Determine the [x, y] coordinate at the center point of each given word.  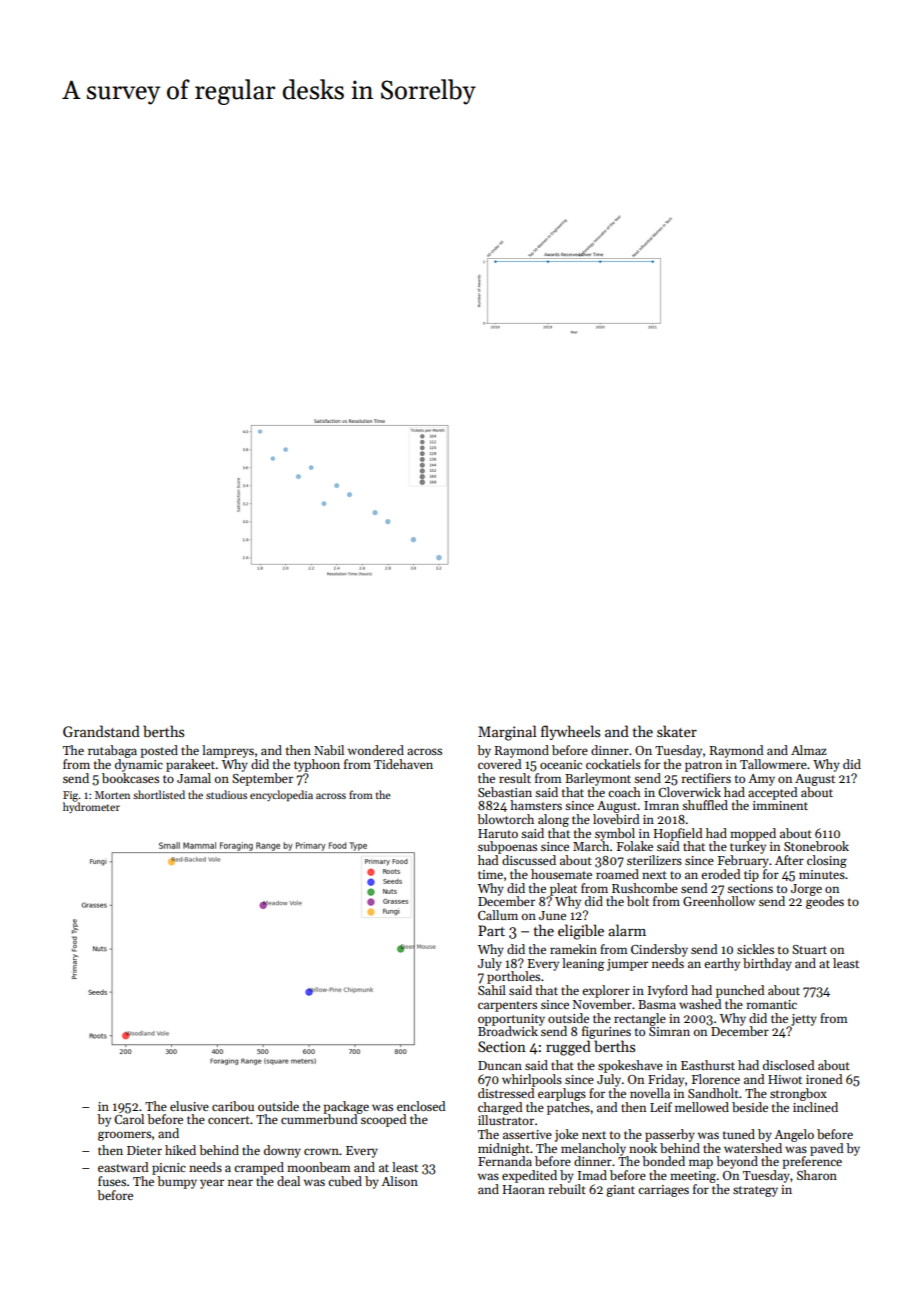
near [240, 1182]
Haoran [524, 1189]
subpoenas [507, 847]
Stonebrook [816, 846]
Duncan [500, 1065]
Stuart [809, 949]
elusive [189, 1106]
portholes [513, 977]
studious [226, 794]
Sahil [492, 990]
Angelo [794, 1135]
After [789, 860]
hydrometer [91, 808]
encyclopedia [281, 796]
